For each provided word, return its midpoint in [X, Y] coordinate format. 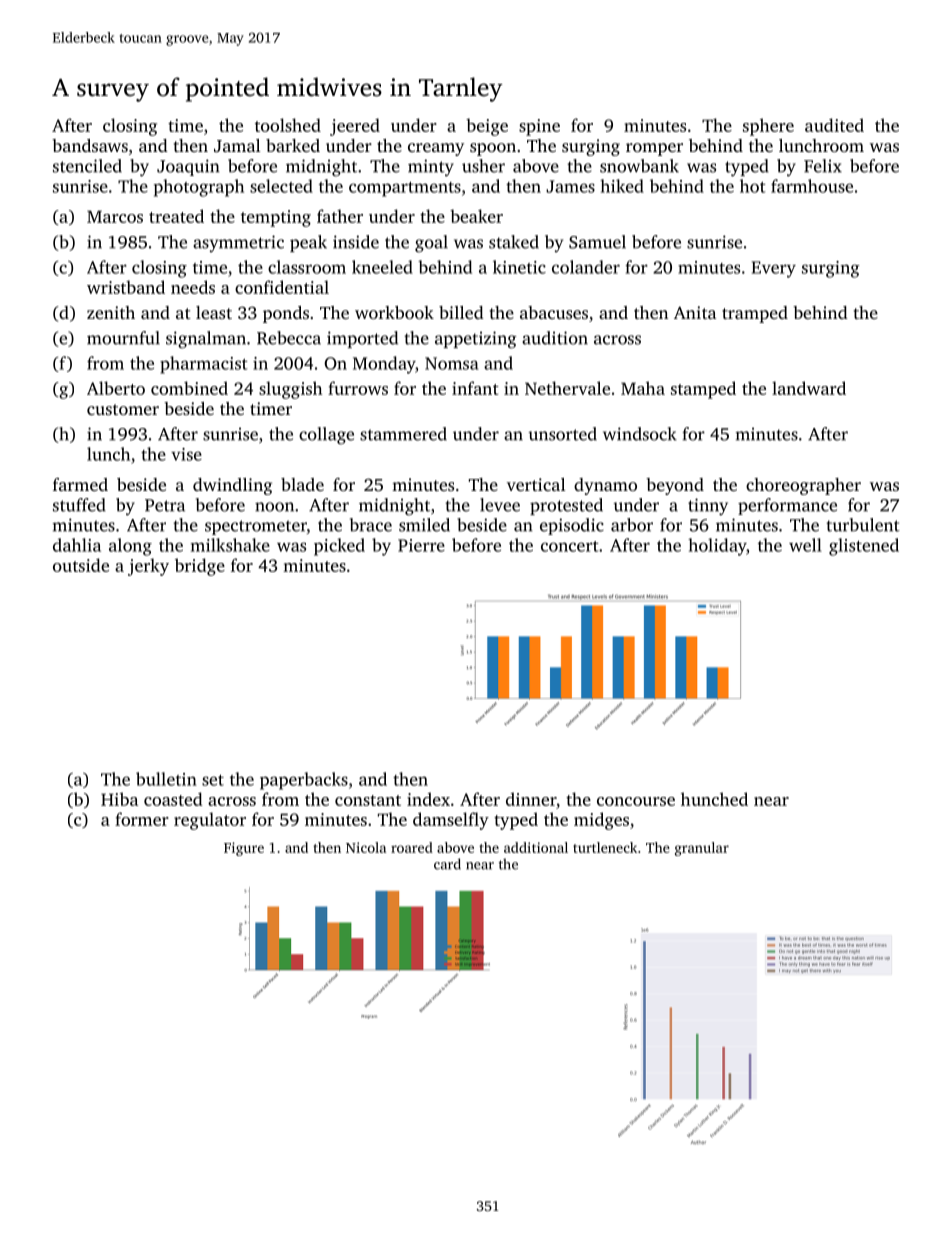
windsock [640, 434]
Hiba [119, 799]
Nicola [366, 847]
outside [81, 565]
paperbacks [304, 781]
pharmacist [203, 365]
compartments [405, 189]
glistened [864, 547]
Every [774, 269]
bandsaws [90, 145]
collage [326, 436]
